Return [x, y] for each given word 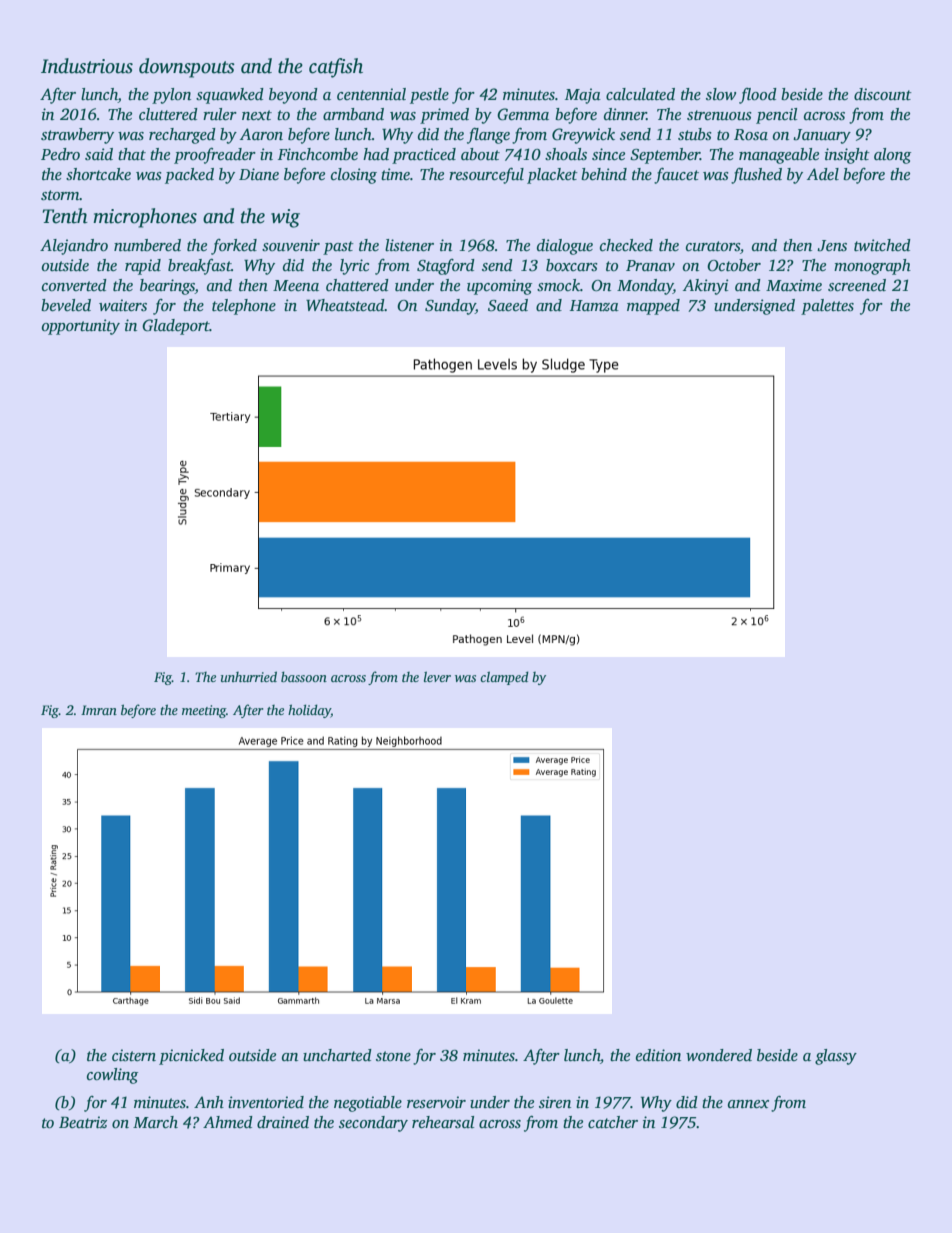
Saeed [508, 305]
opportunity [81, 327]
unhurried [249, 676]
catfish [336, 68]
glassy [836, 1057]
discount [883, 94]
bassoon [304, 676]
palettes [827, 307]
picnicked [191, 1057]
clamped [504, 678]
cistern [134, 1055]
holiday [309, 711]
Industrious [87, 66]
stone [393, 1056]
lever [437, 676]
